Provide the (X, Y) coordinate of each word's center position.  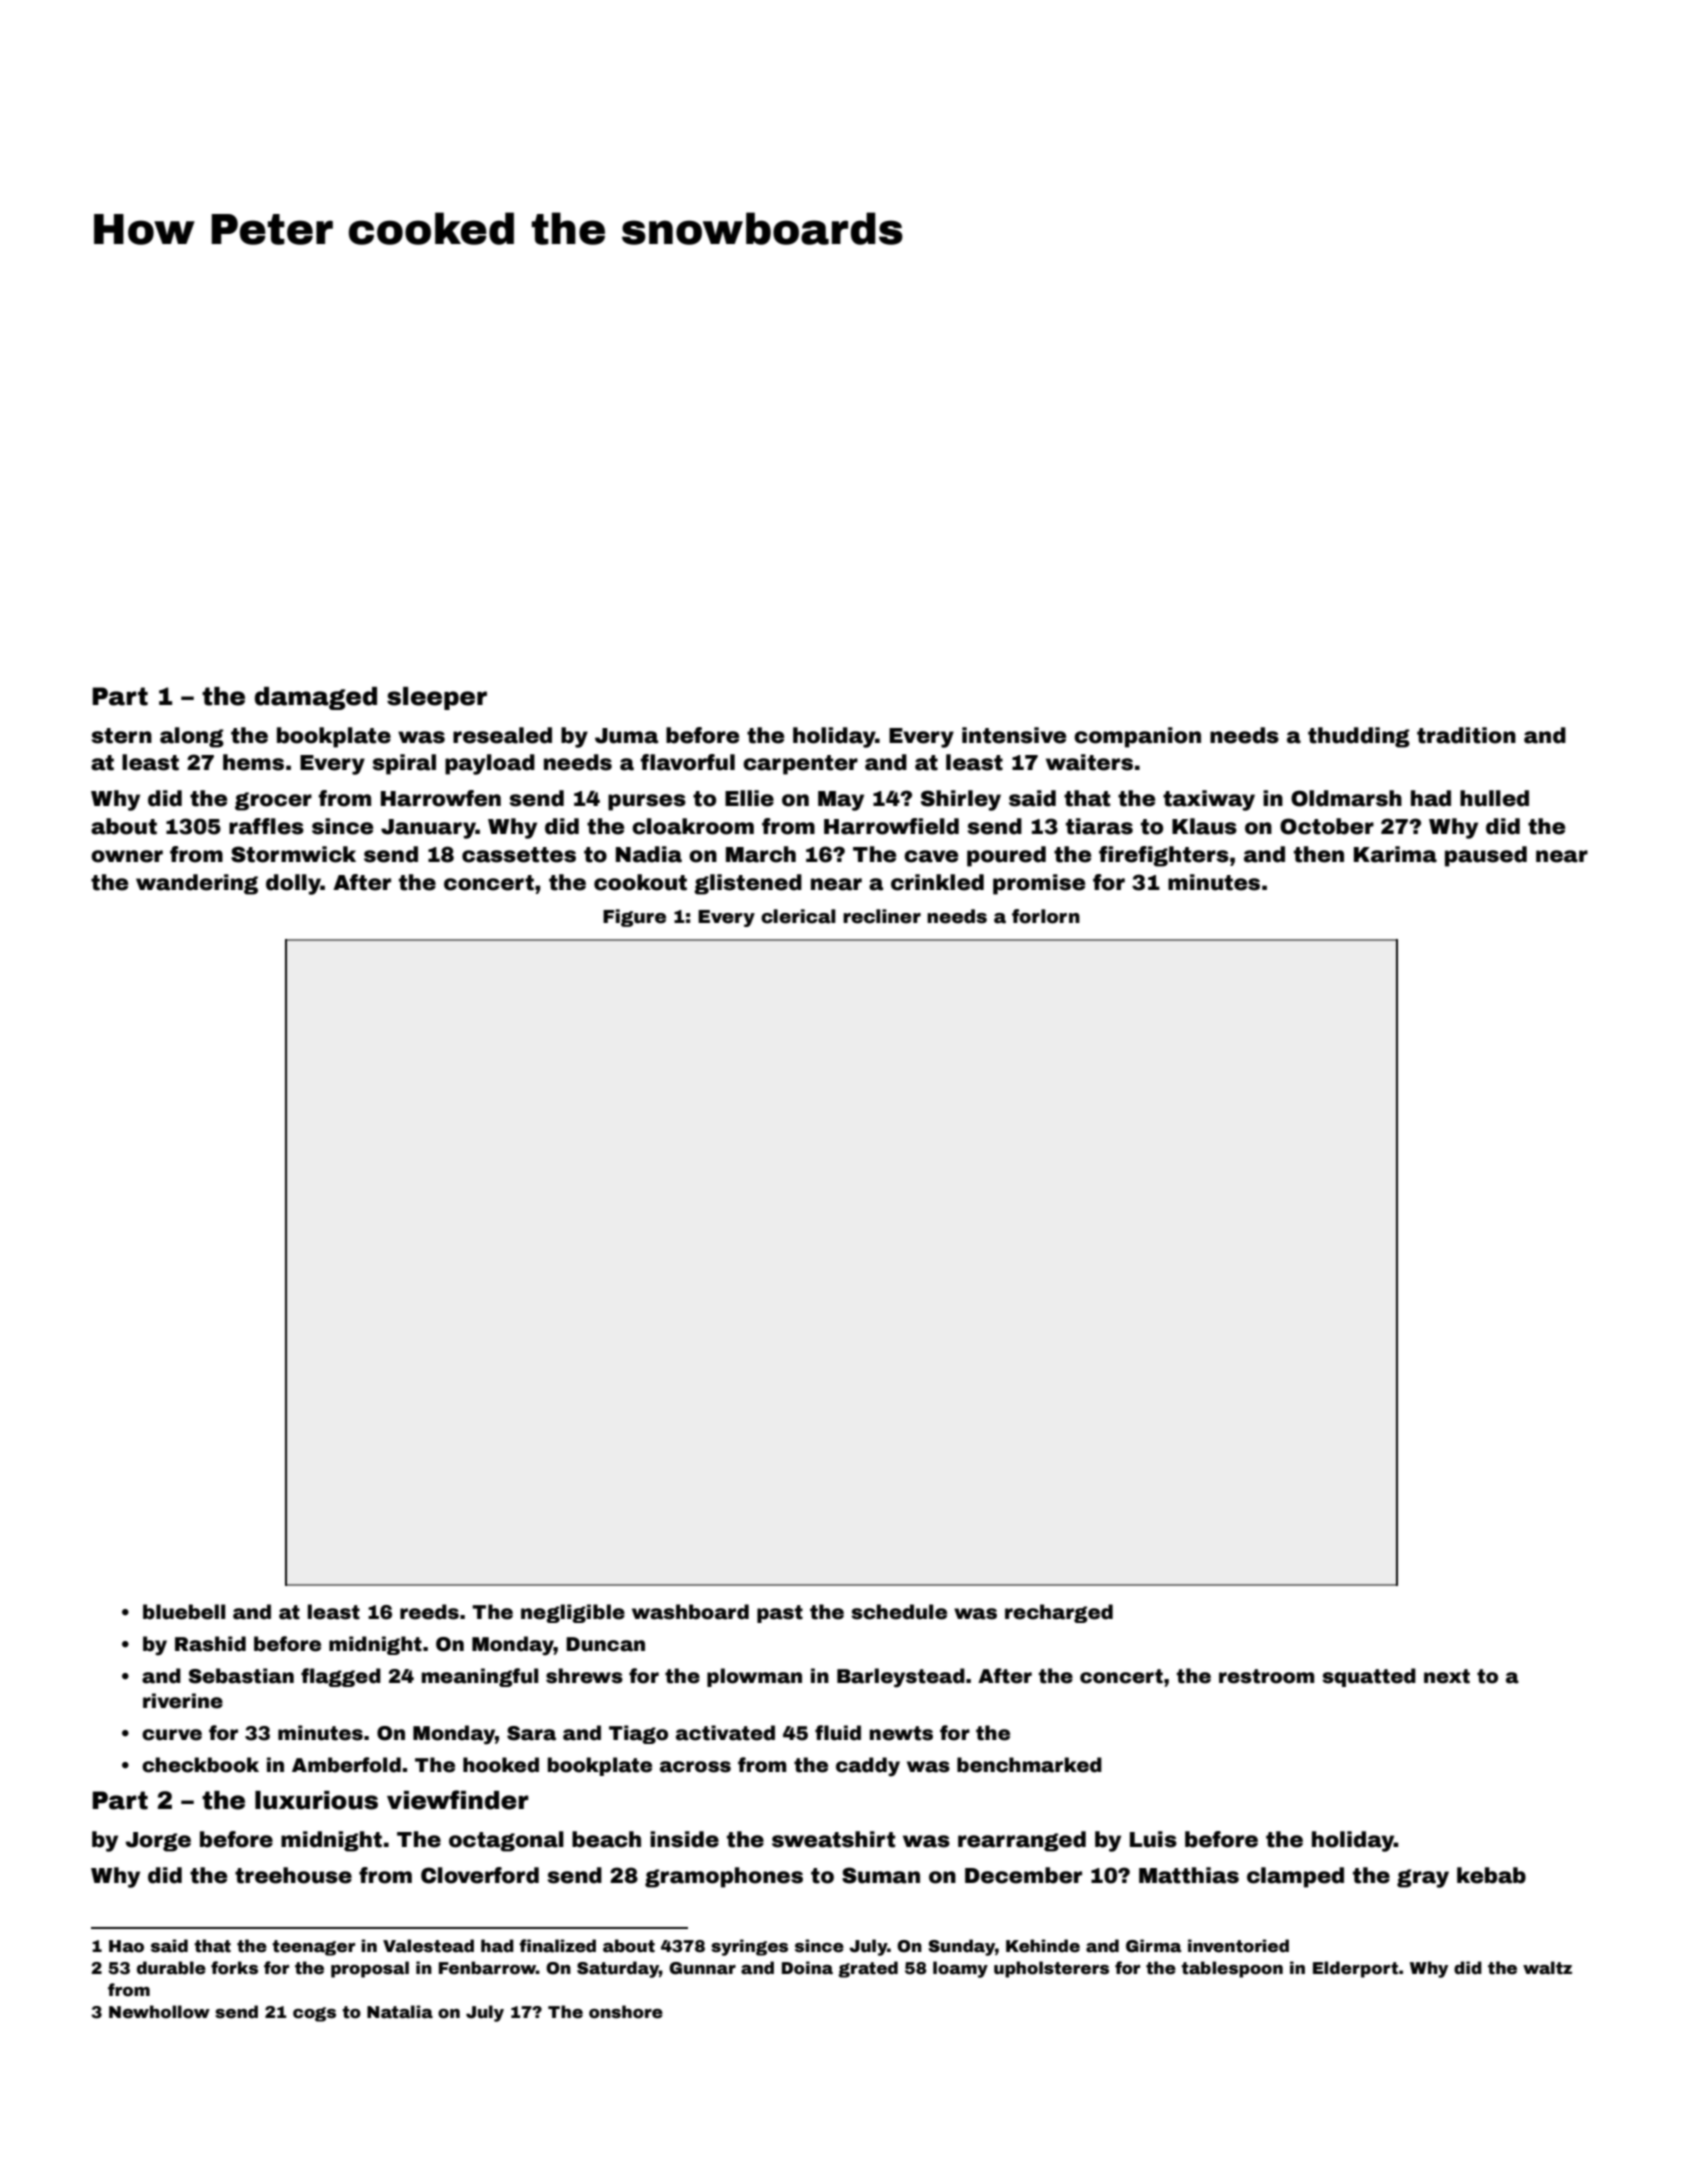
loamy (960, 1969)
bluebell (184, 1612)
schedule (899, 1612)
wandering (197, 884)
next (1447, 1676)
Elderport (1355, 1969)
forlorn (1046, 916)
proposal (370, 1969)
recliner (882, 916)
